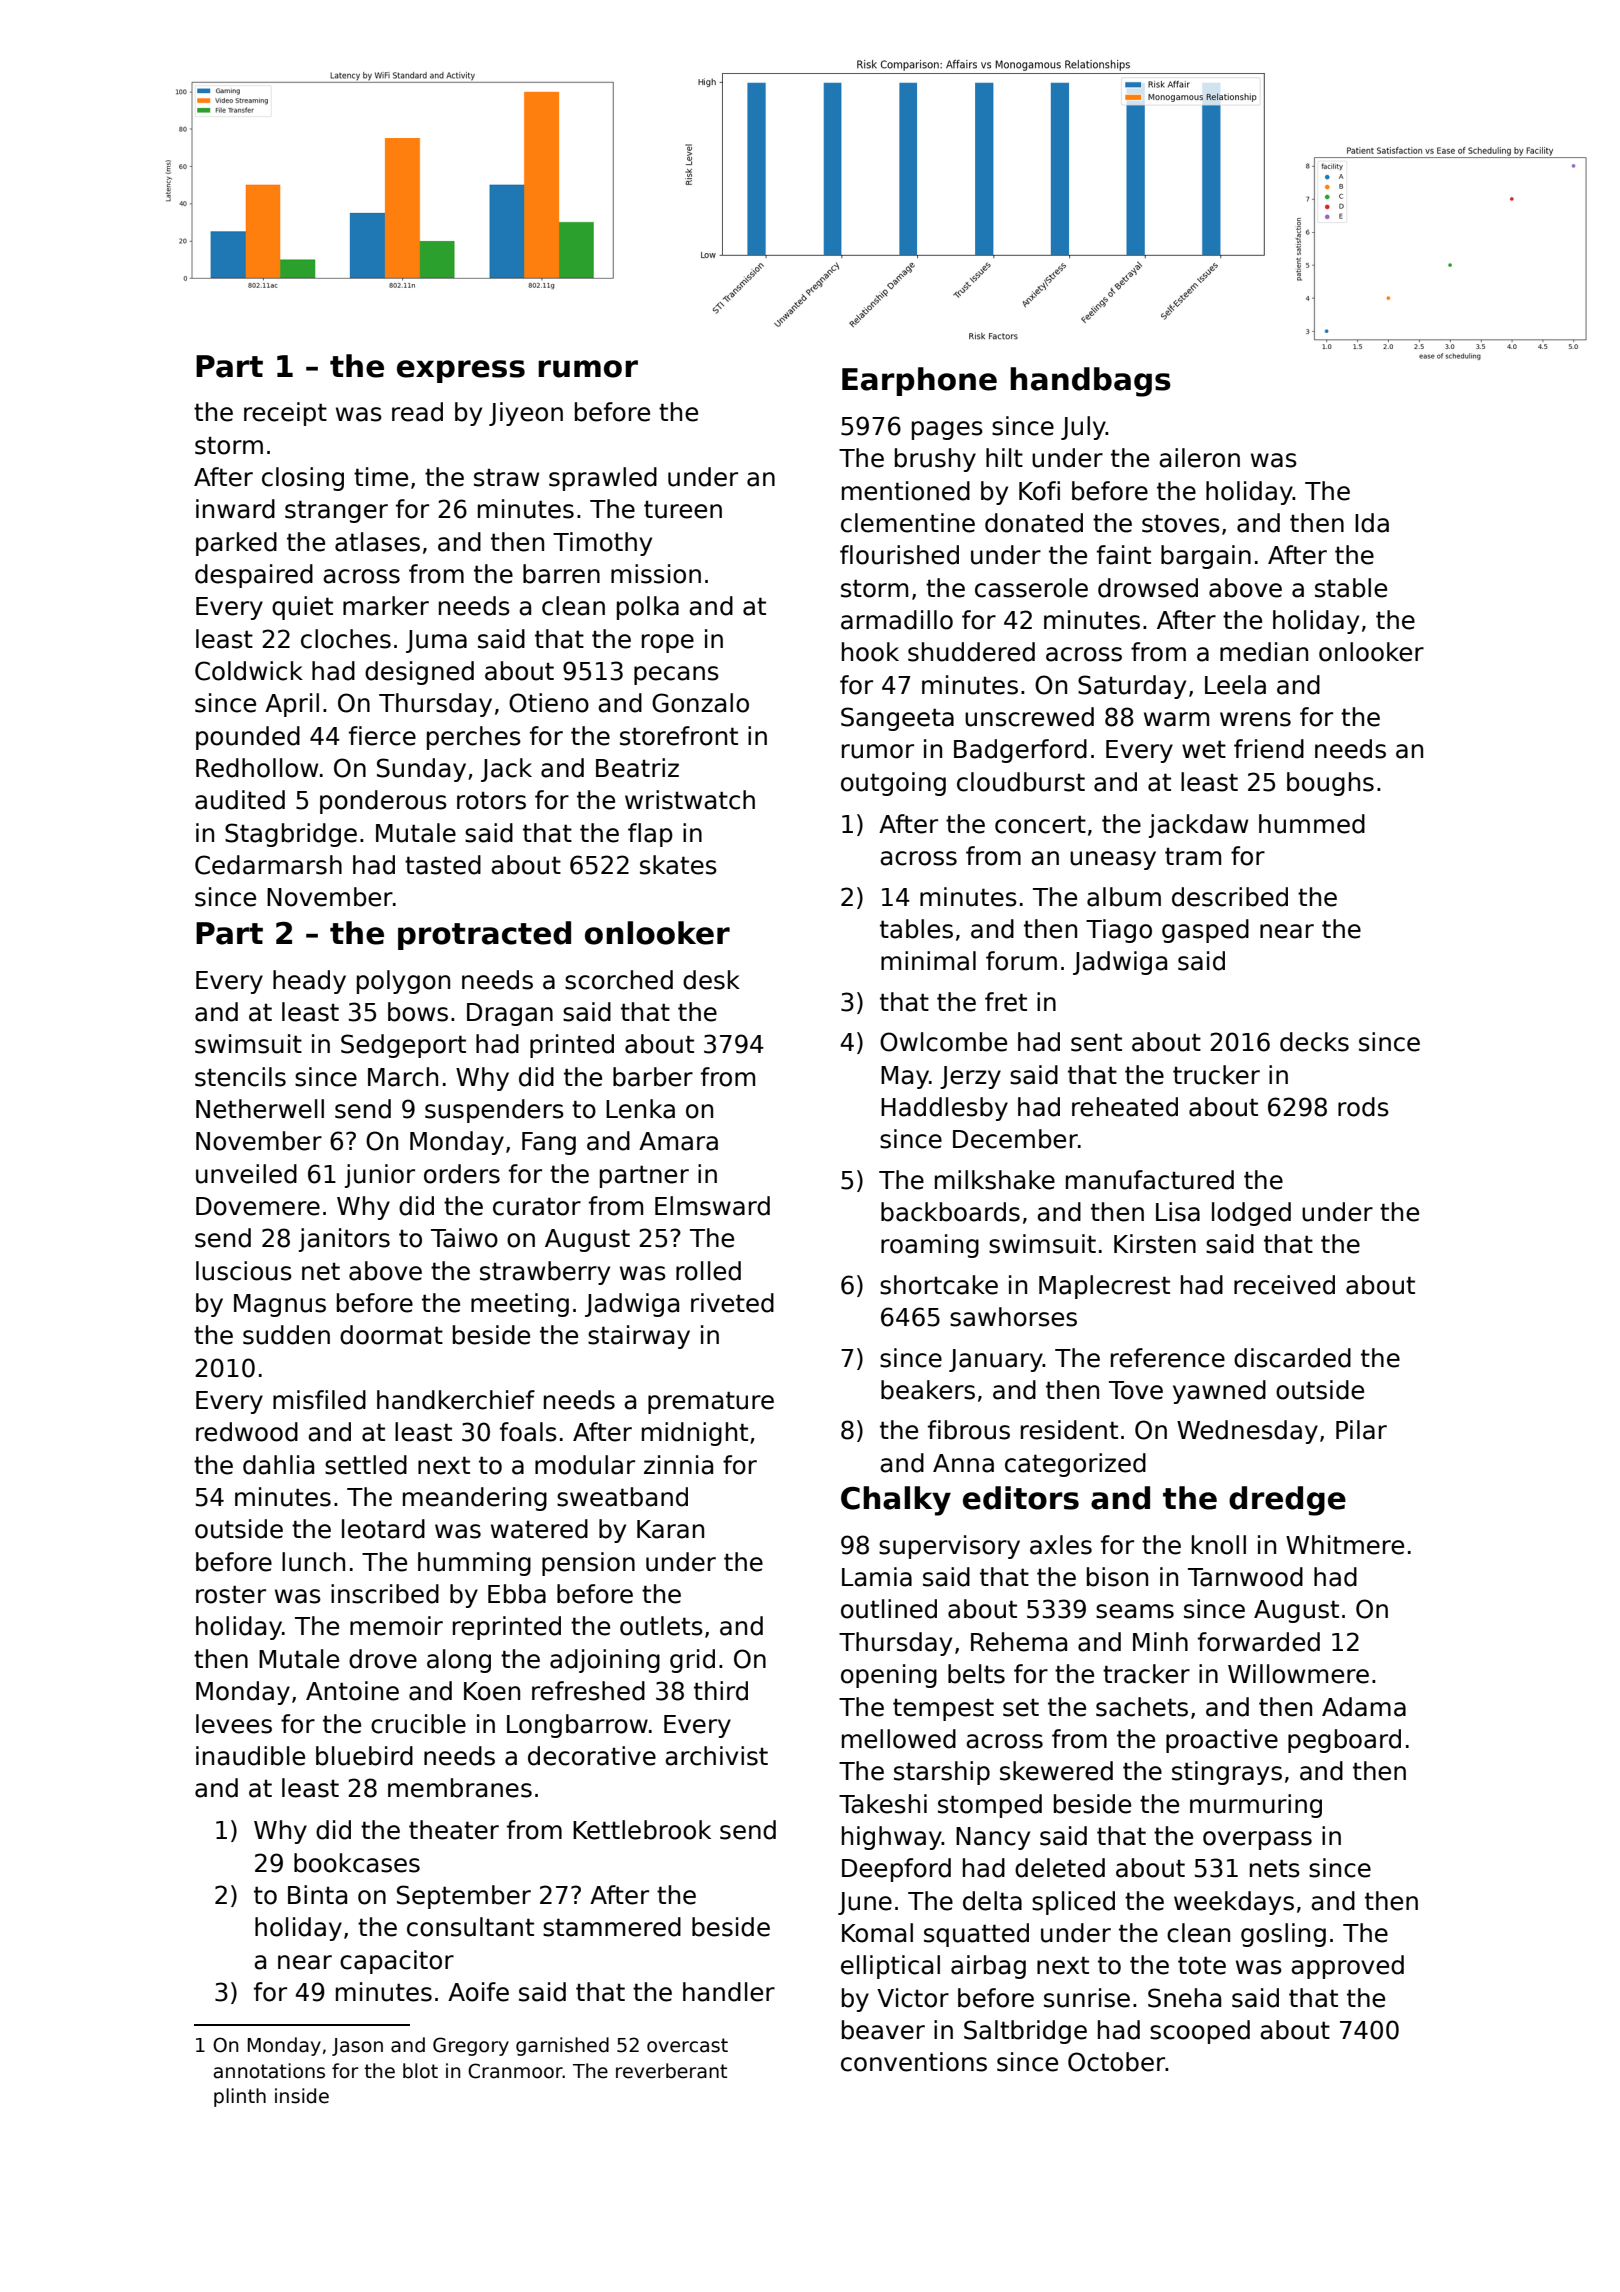 Image resolution: width=1620 pixels, height=2292 pixels. What do you see at coordinates (285, 414) in the screenshot?
I see `receipt` at bounding box center [285, 414].
